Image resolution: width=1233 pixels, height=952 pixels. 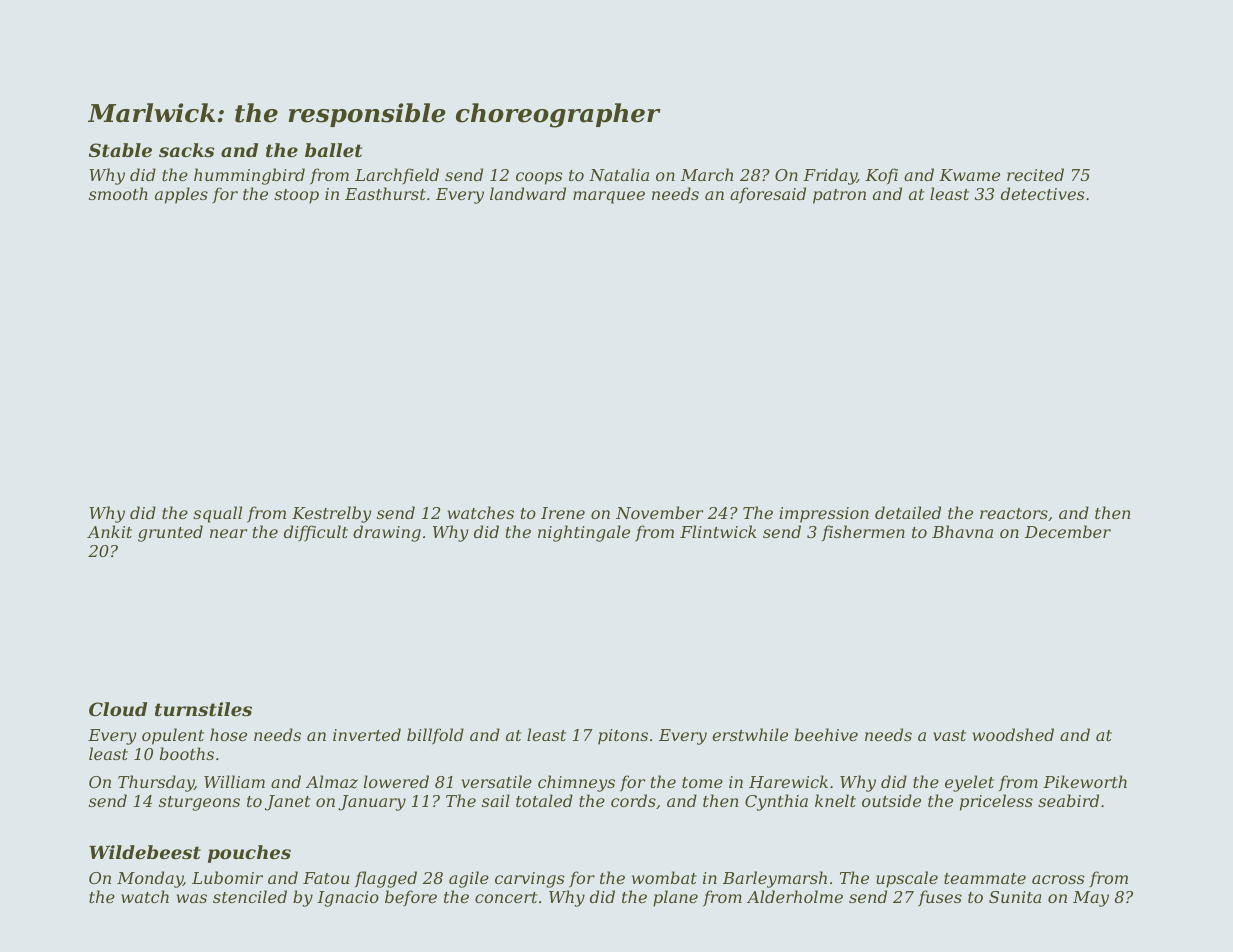 What do you see at coordinates (563, 513) in the image?
I see `Irene` at bounding box center [563, 513].
